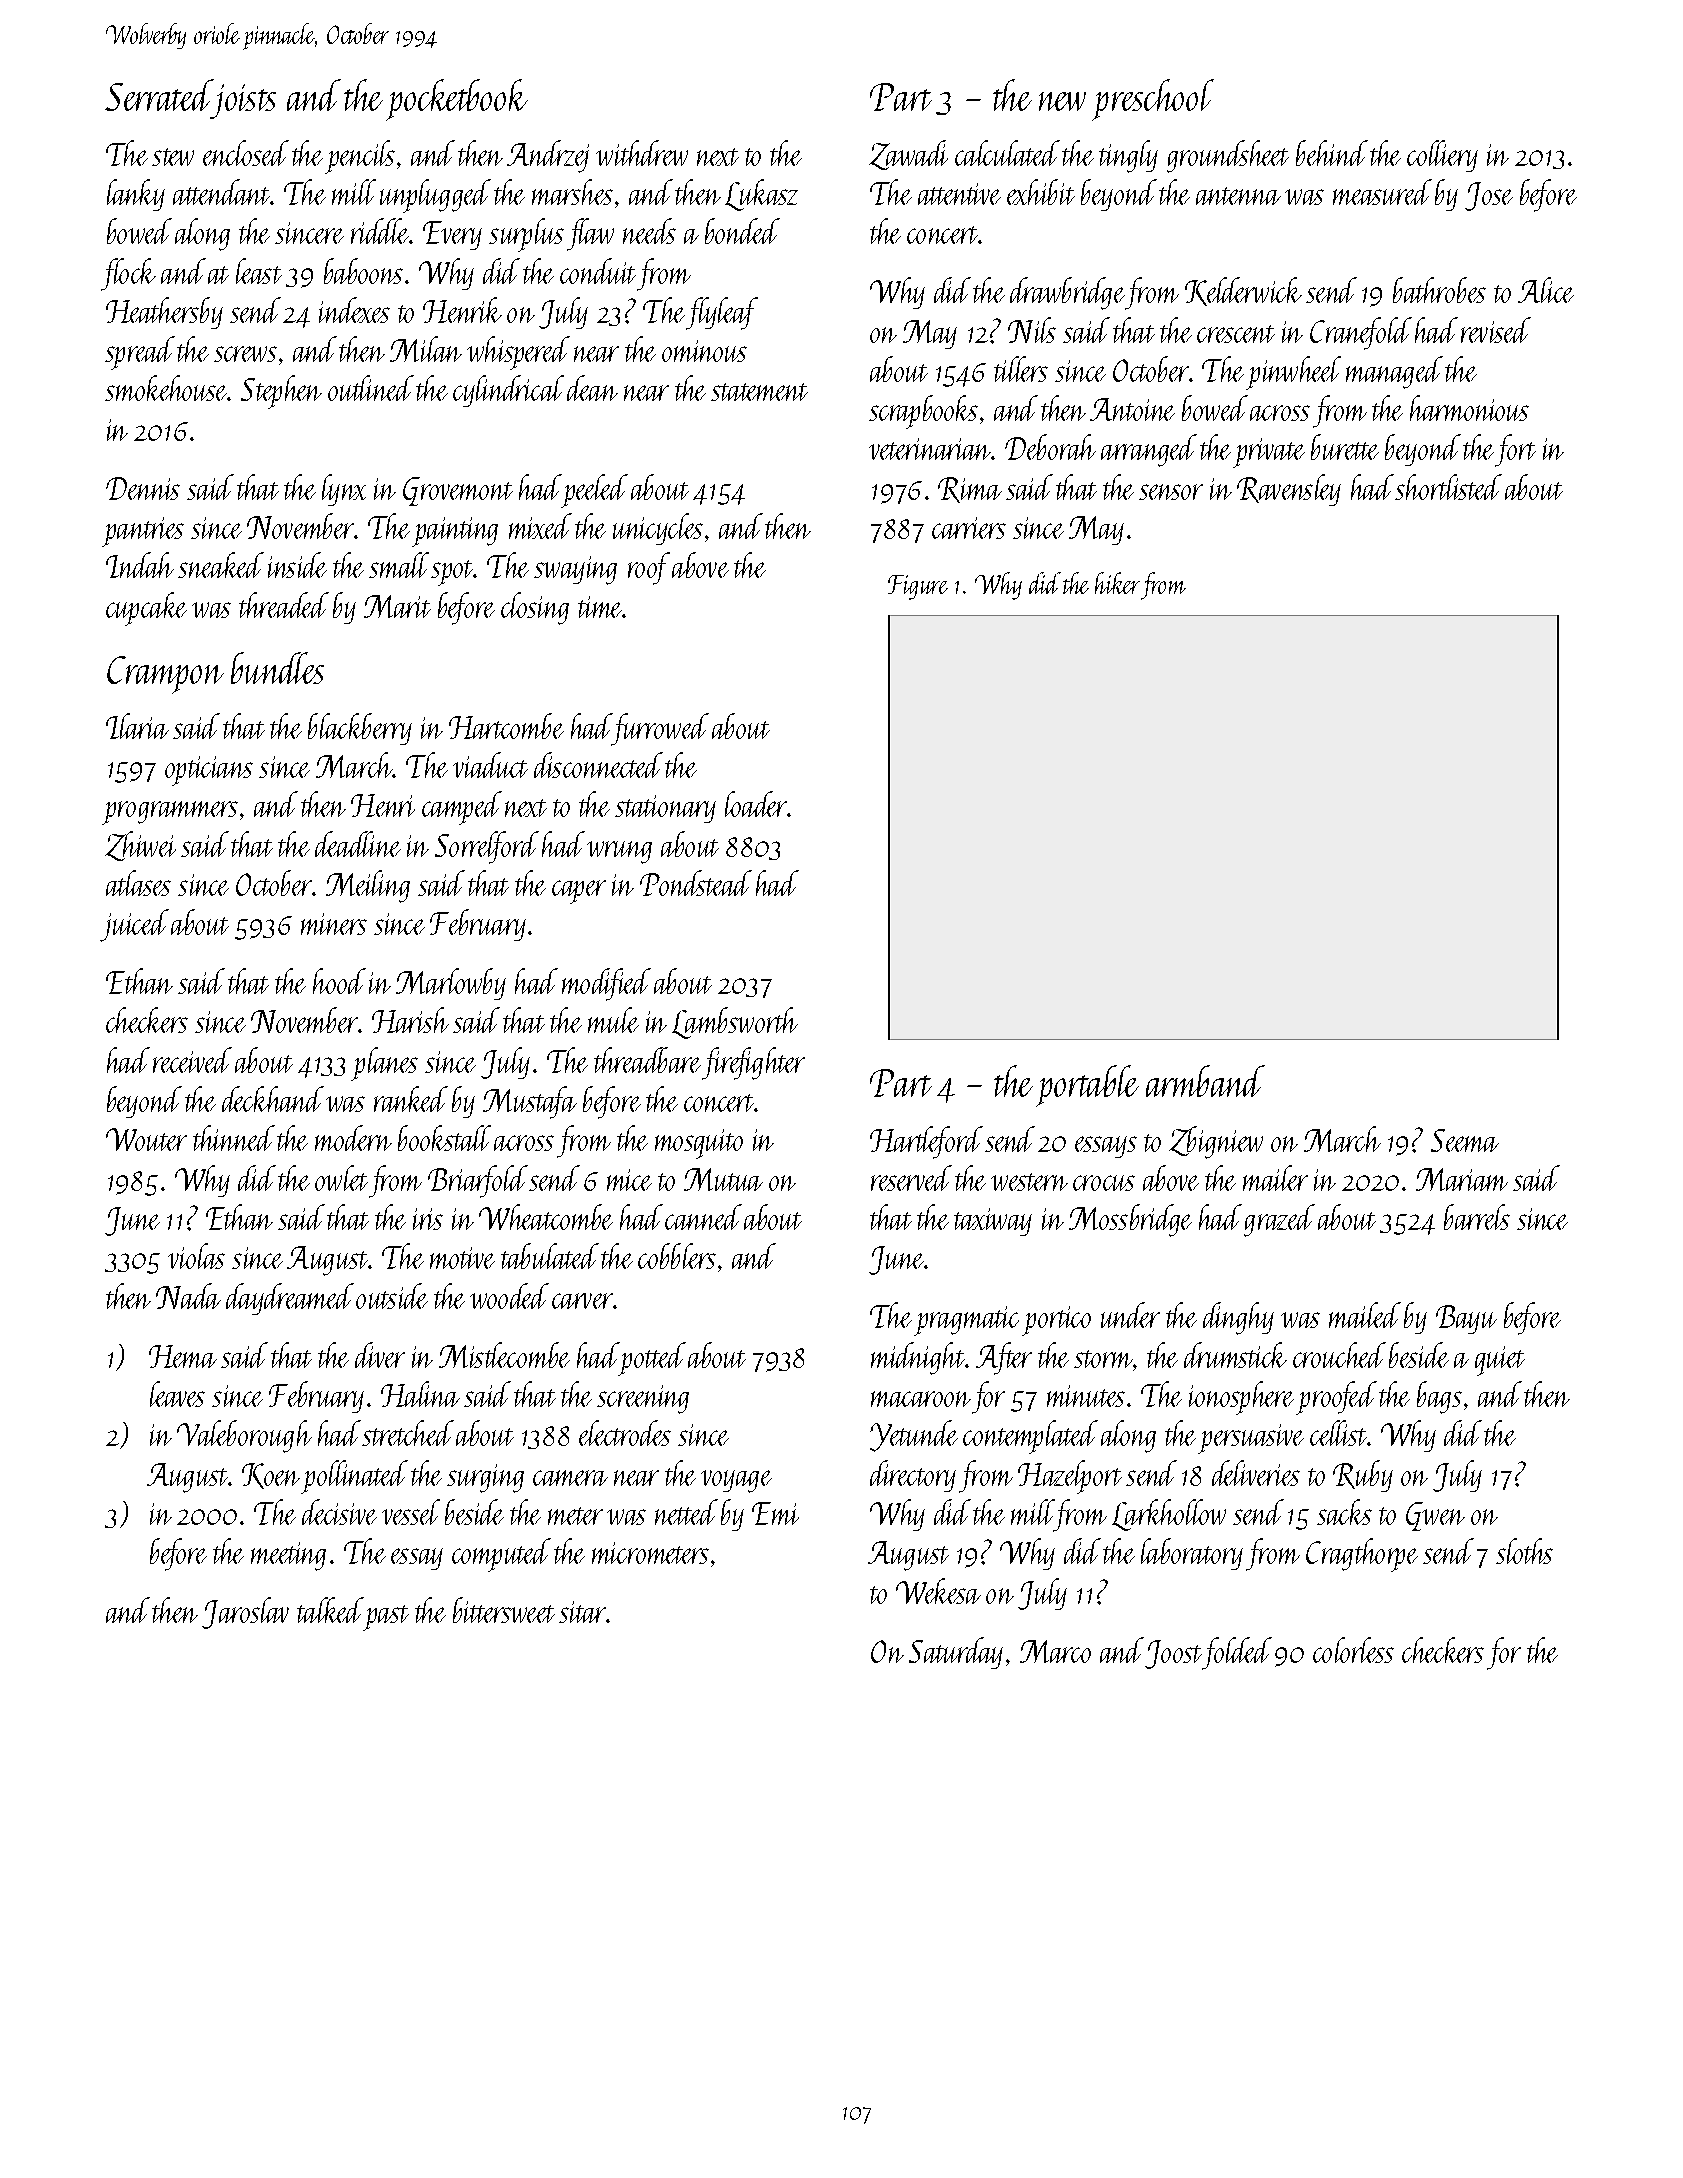 Image resolution: width=1683 pixels, height=2178 pixels. Describe the element at coordinates (761, 195) in the screenshot. I see `Lukasz` at that location.
